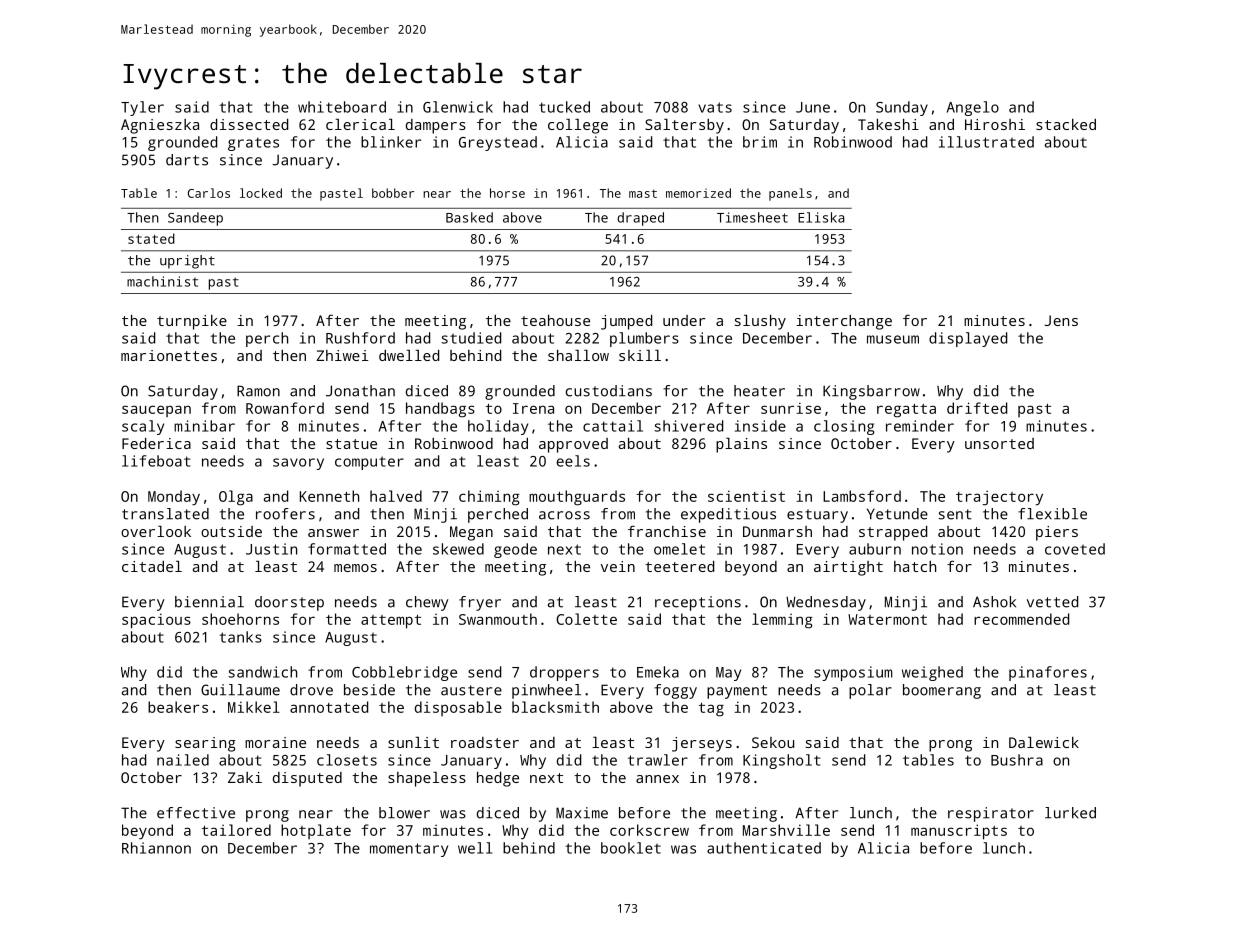 This page has width=1233, height=952. Describe the element at coordinates (1061, 320) in the page. I see `Jens` at that location.
